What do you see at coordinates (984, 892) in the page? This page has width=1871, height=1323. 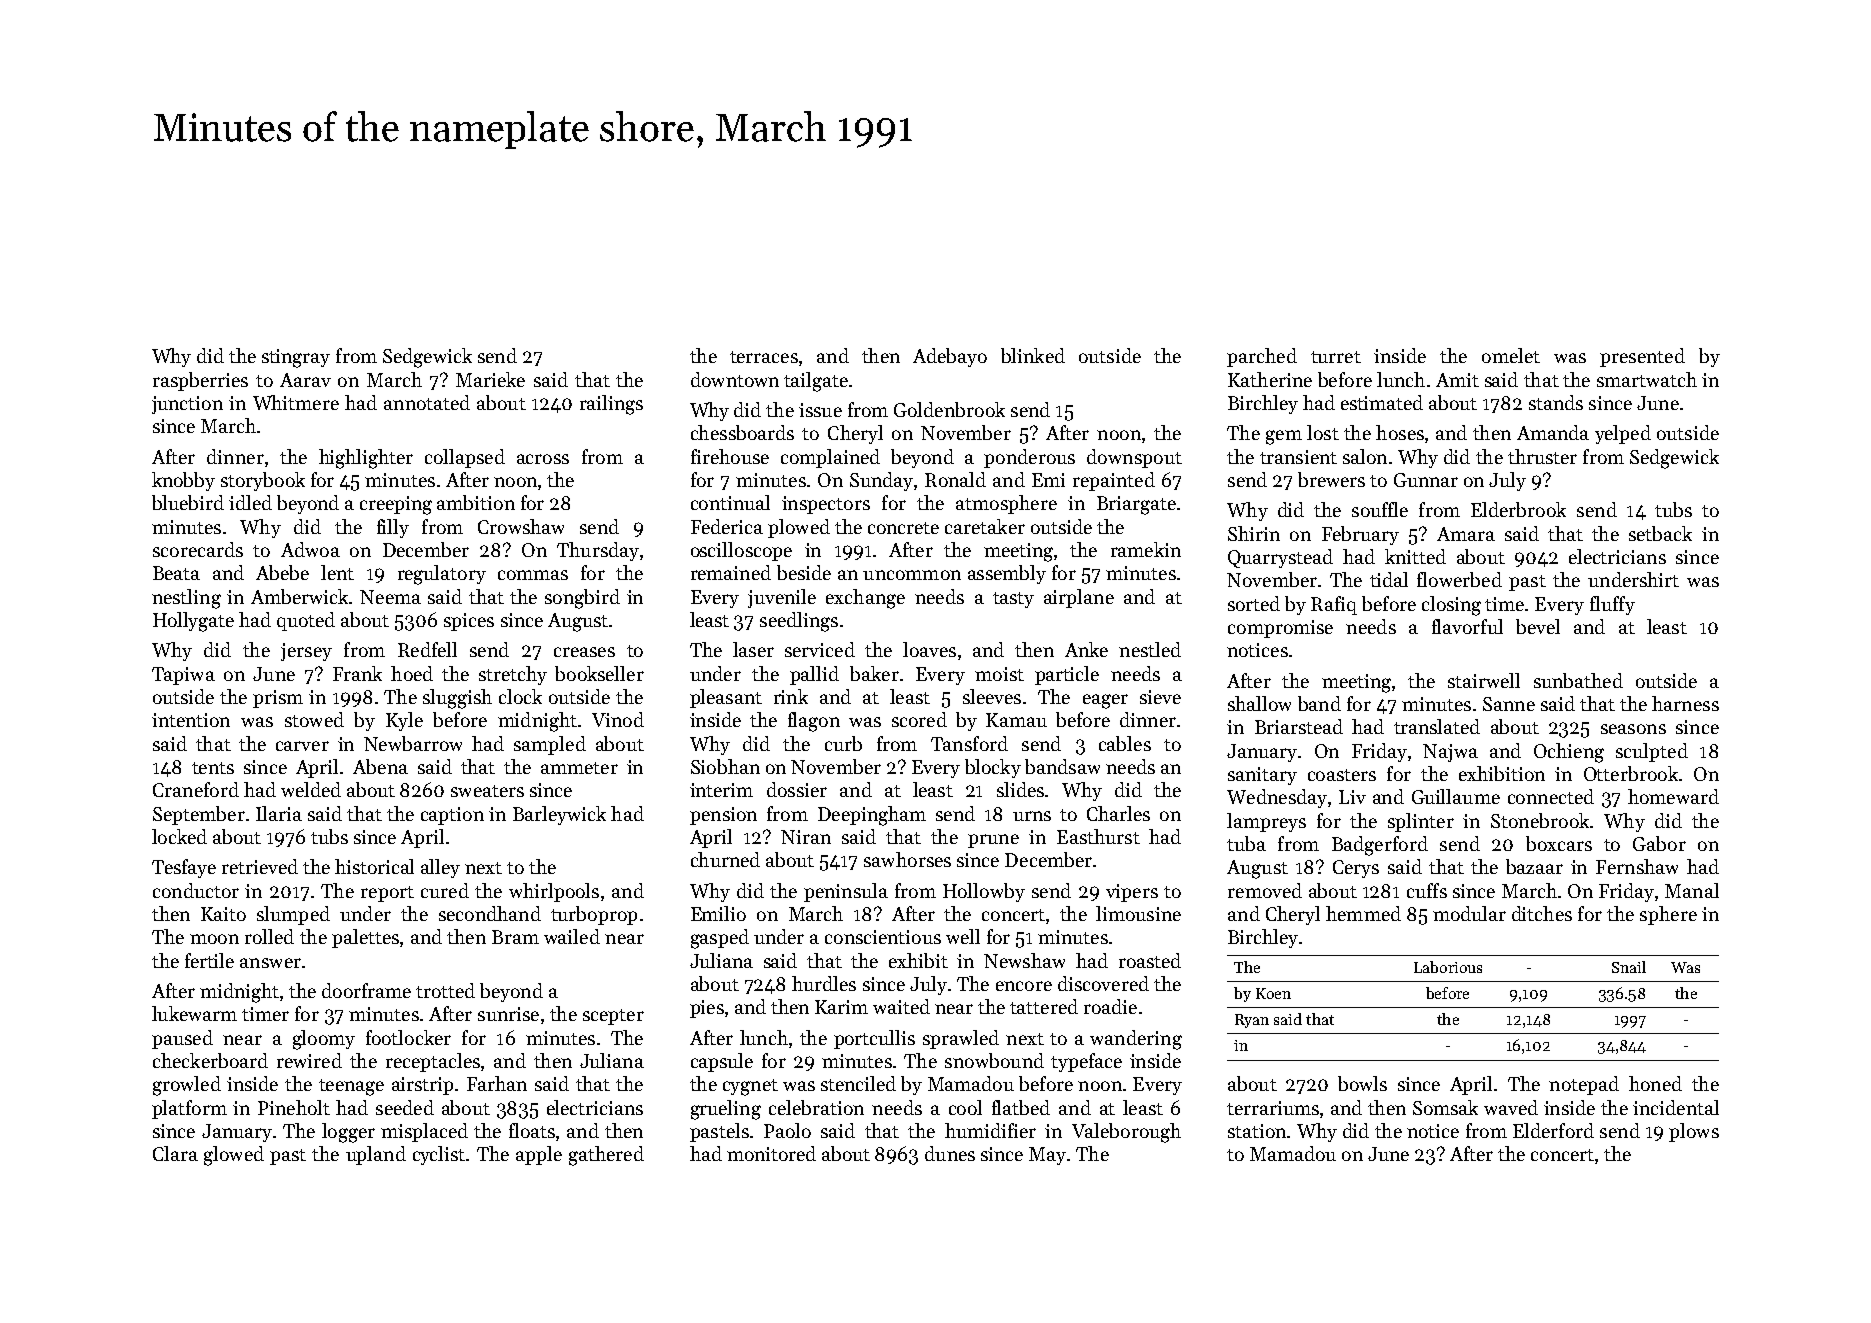 I see `Hollowby` at bounding box center [984, 892].
